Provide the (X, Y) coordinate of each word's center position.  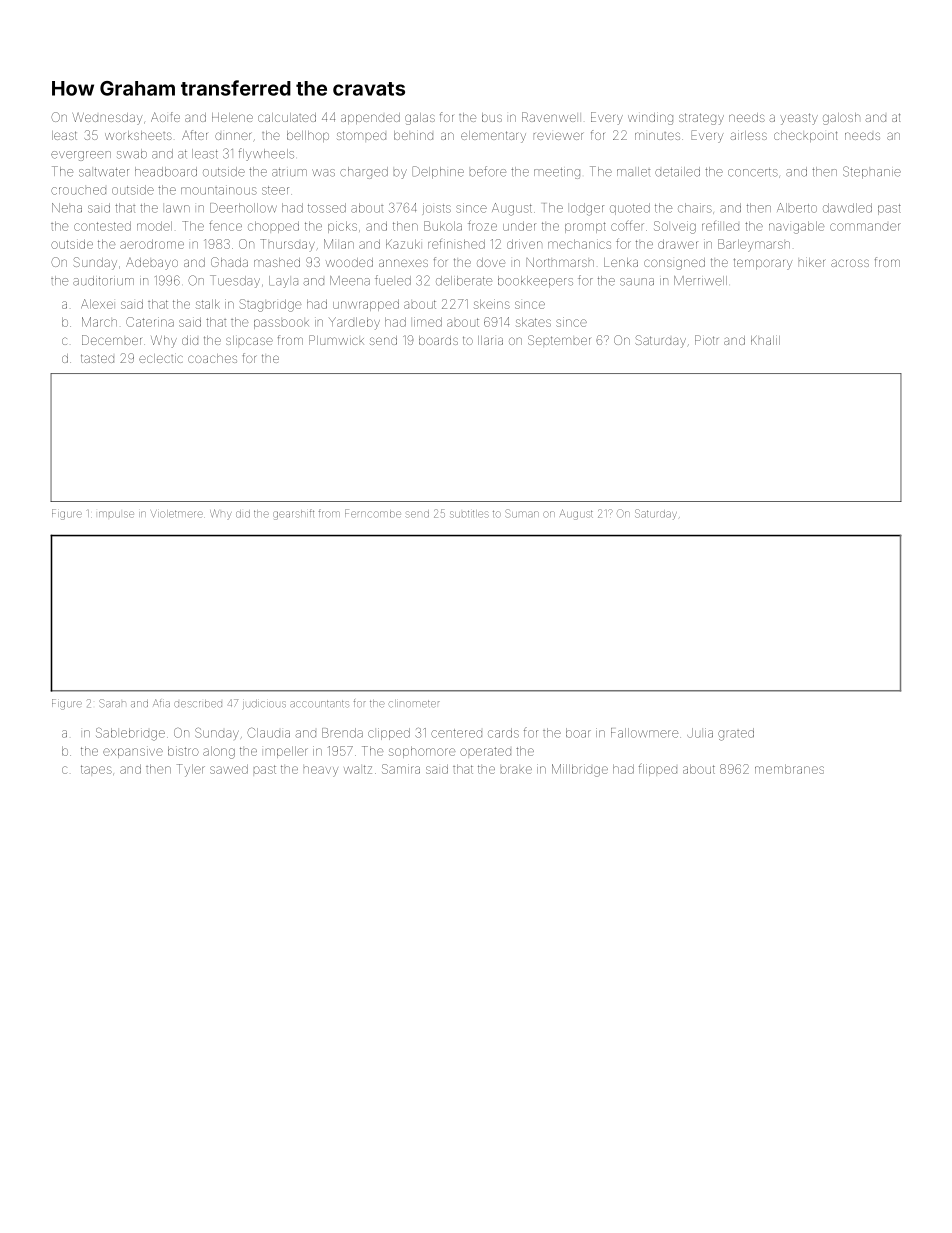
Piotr (706, 340)
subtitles (469, 514)
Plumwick (336, 340)
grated (736, 734)
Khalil (765, 340)
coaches (212, 358)
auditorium (103, 281)
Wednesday (107, 119)
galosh (841, 119)
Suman (522, 513)
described (198, 704)
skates (533, 322)
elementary (493, 137)
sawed (229, 769)
